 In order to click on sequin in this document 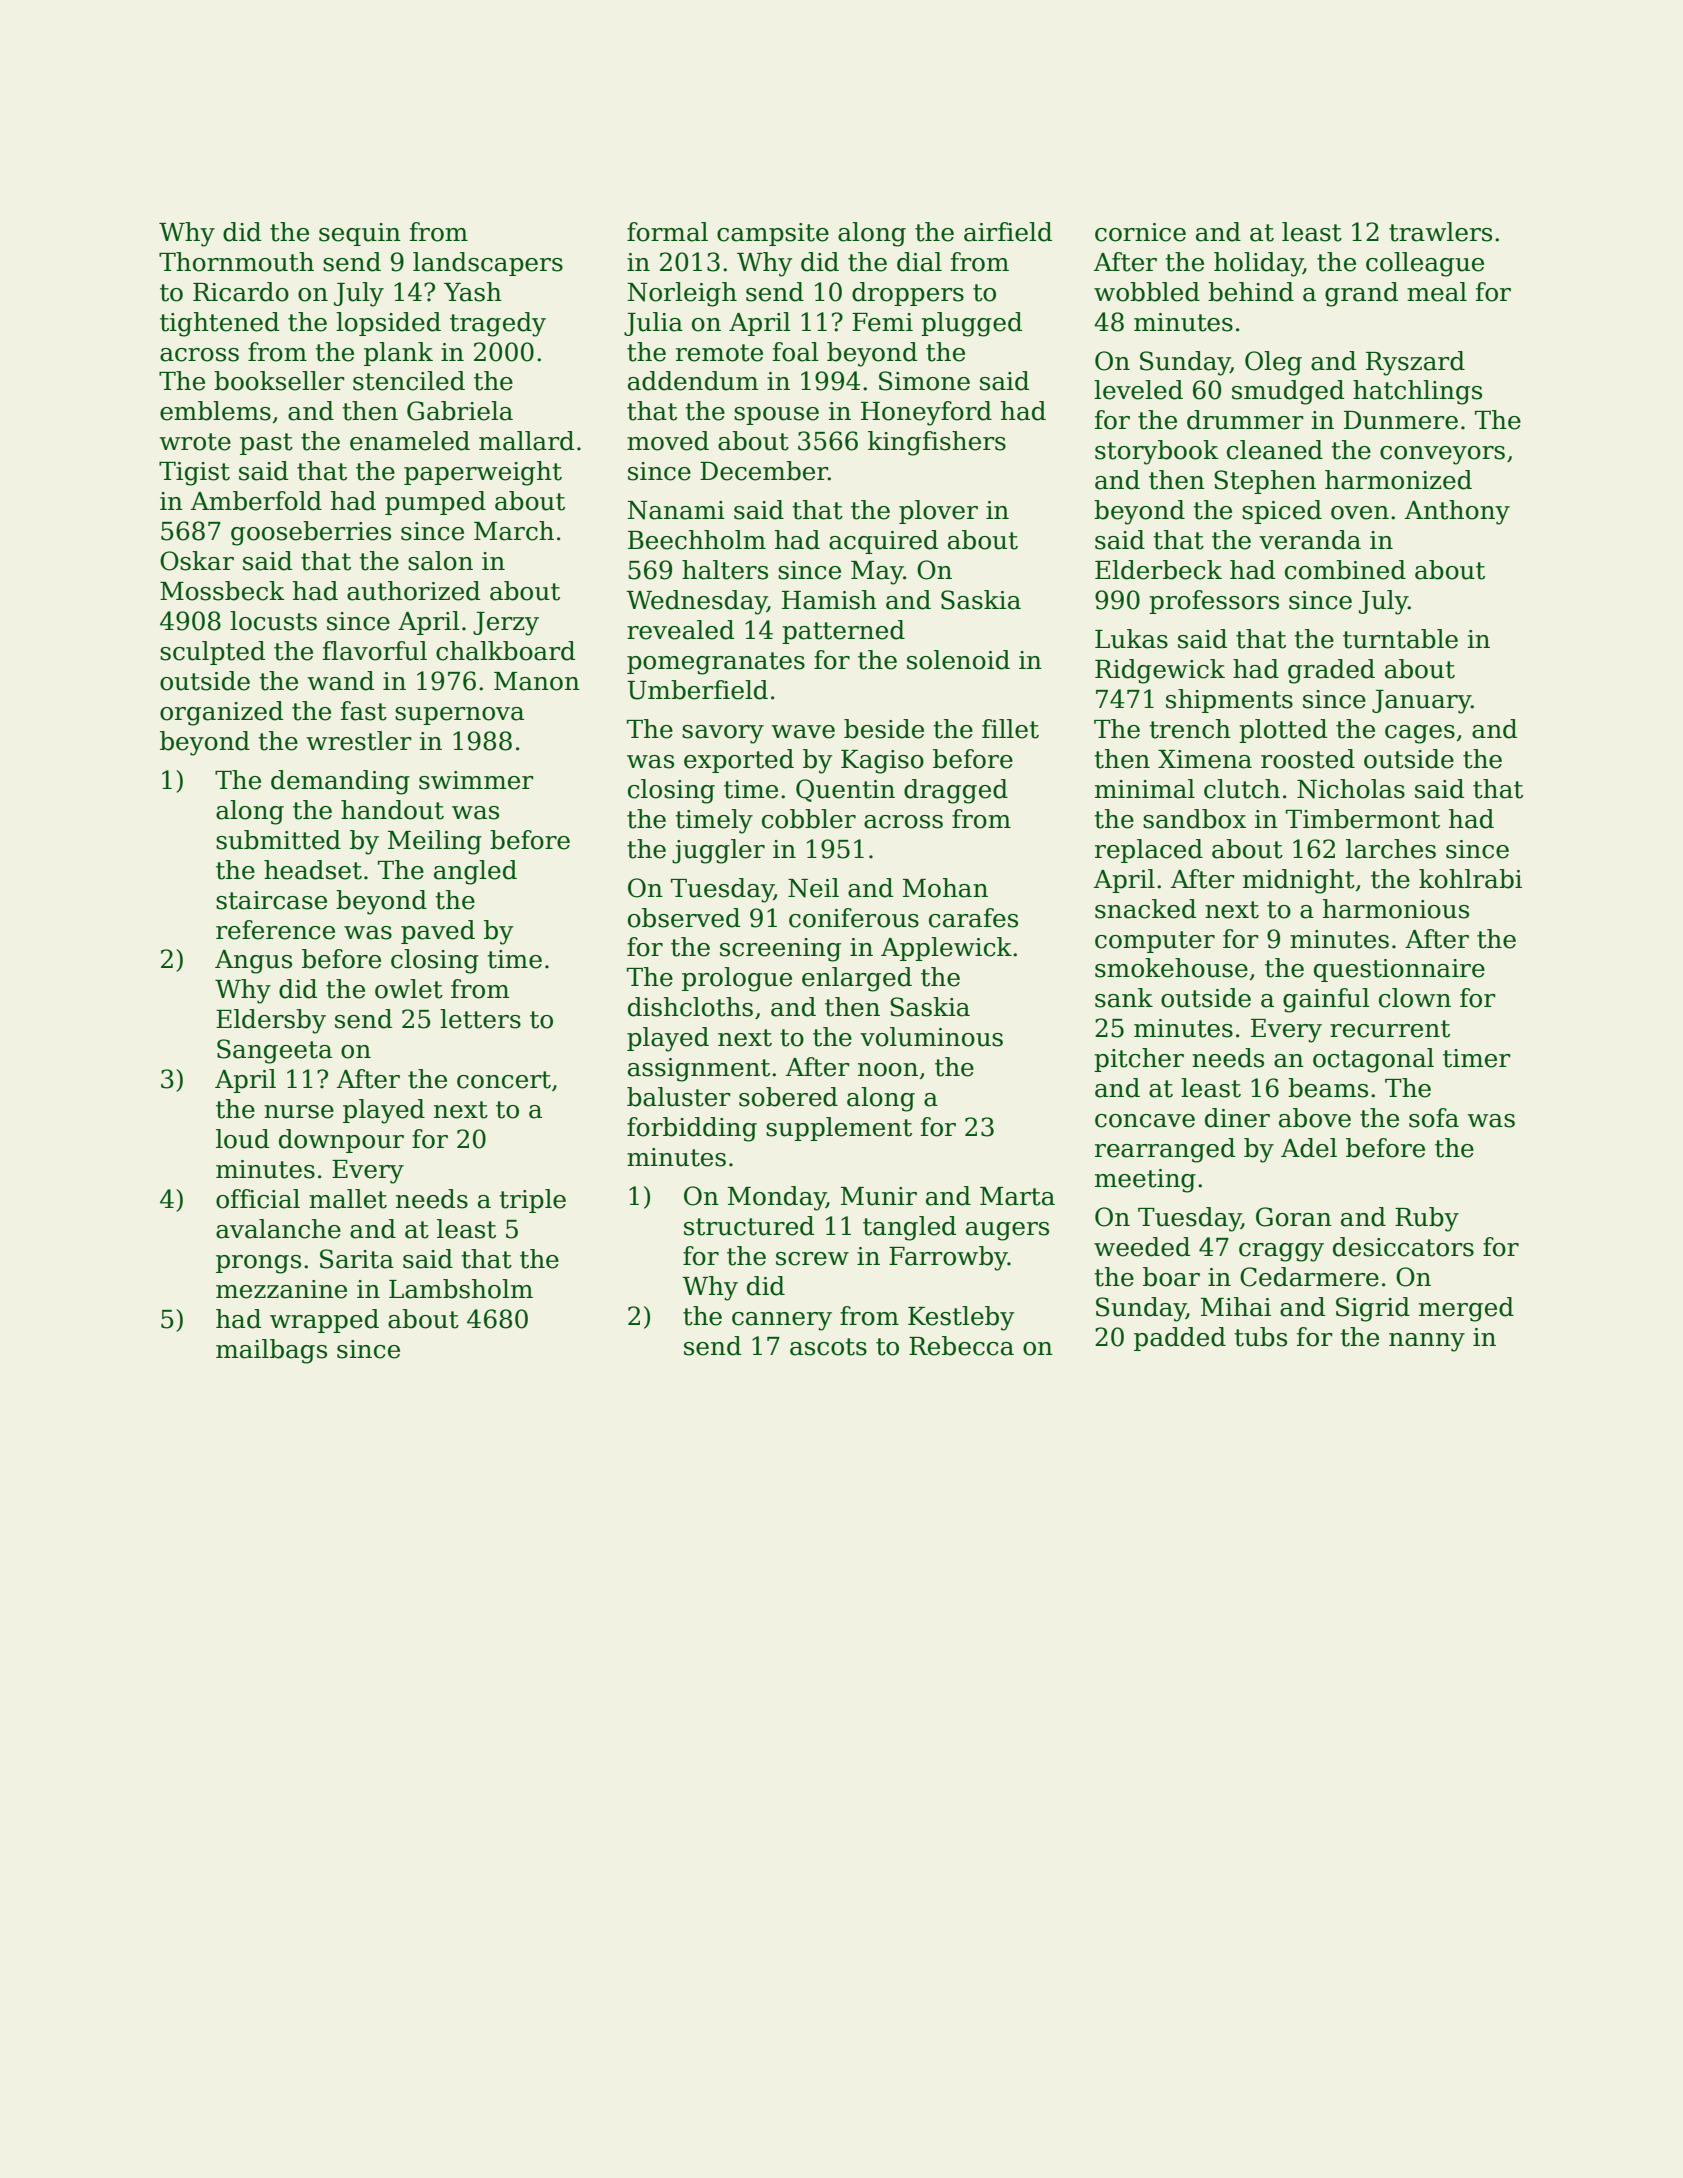, I will do `click(360, 234)`.
